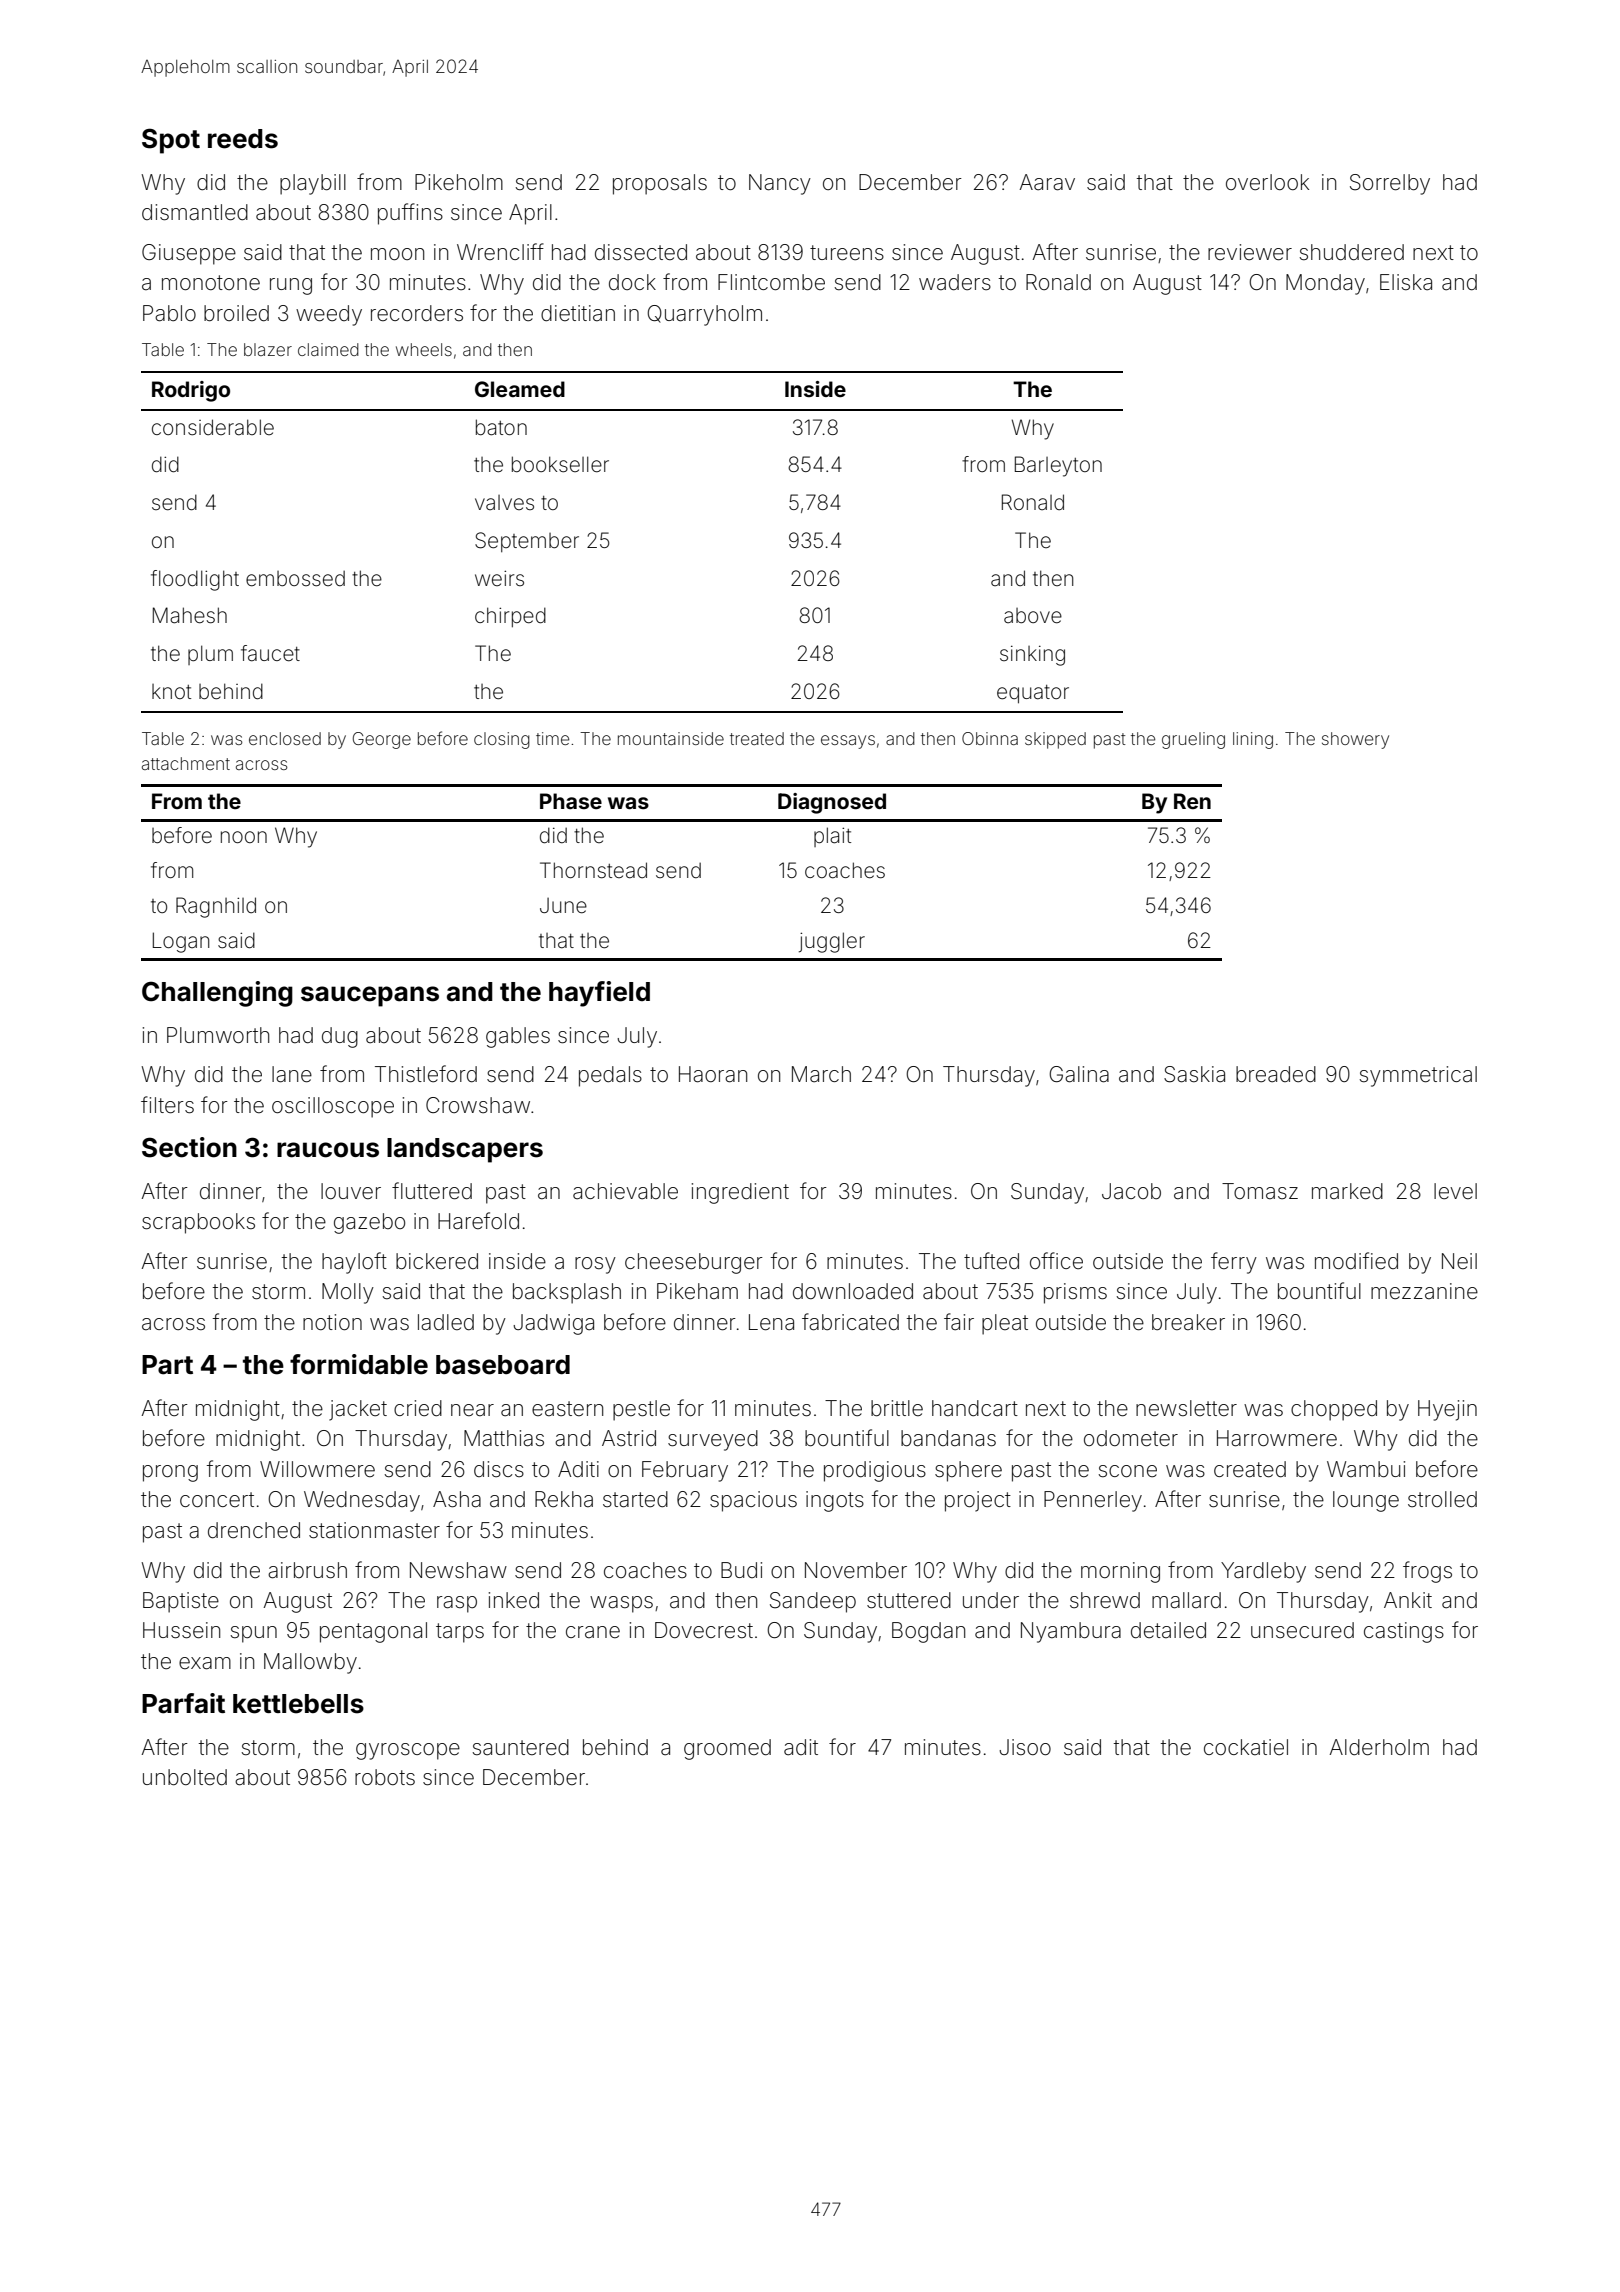 Image resolution: width=1620 pixels, height=2292 pixels. I want to click on valves, so click(504, 502).
